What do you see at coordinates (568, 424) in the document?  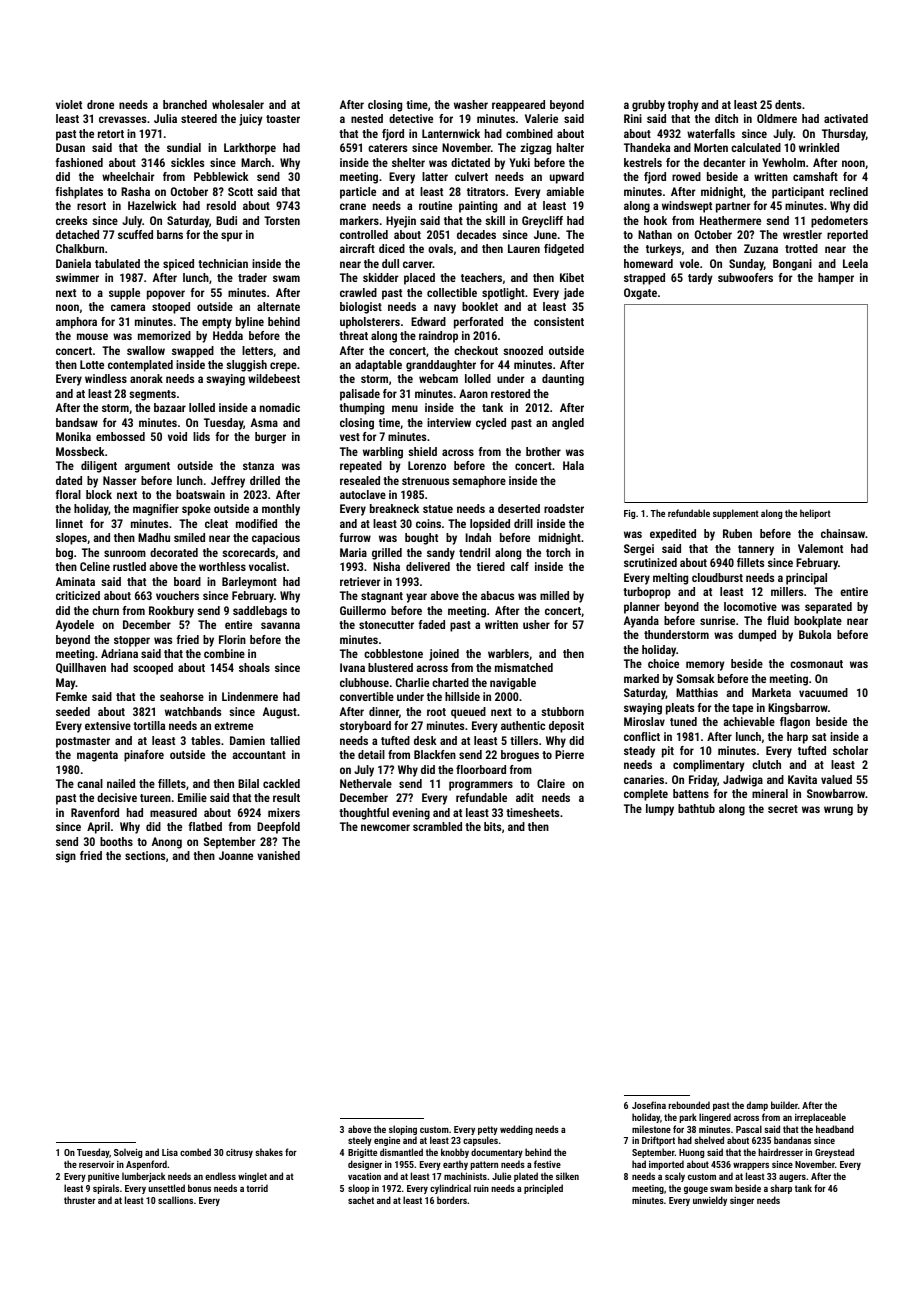 I see `angled` at bounding box center [568, 424].
